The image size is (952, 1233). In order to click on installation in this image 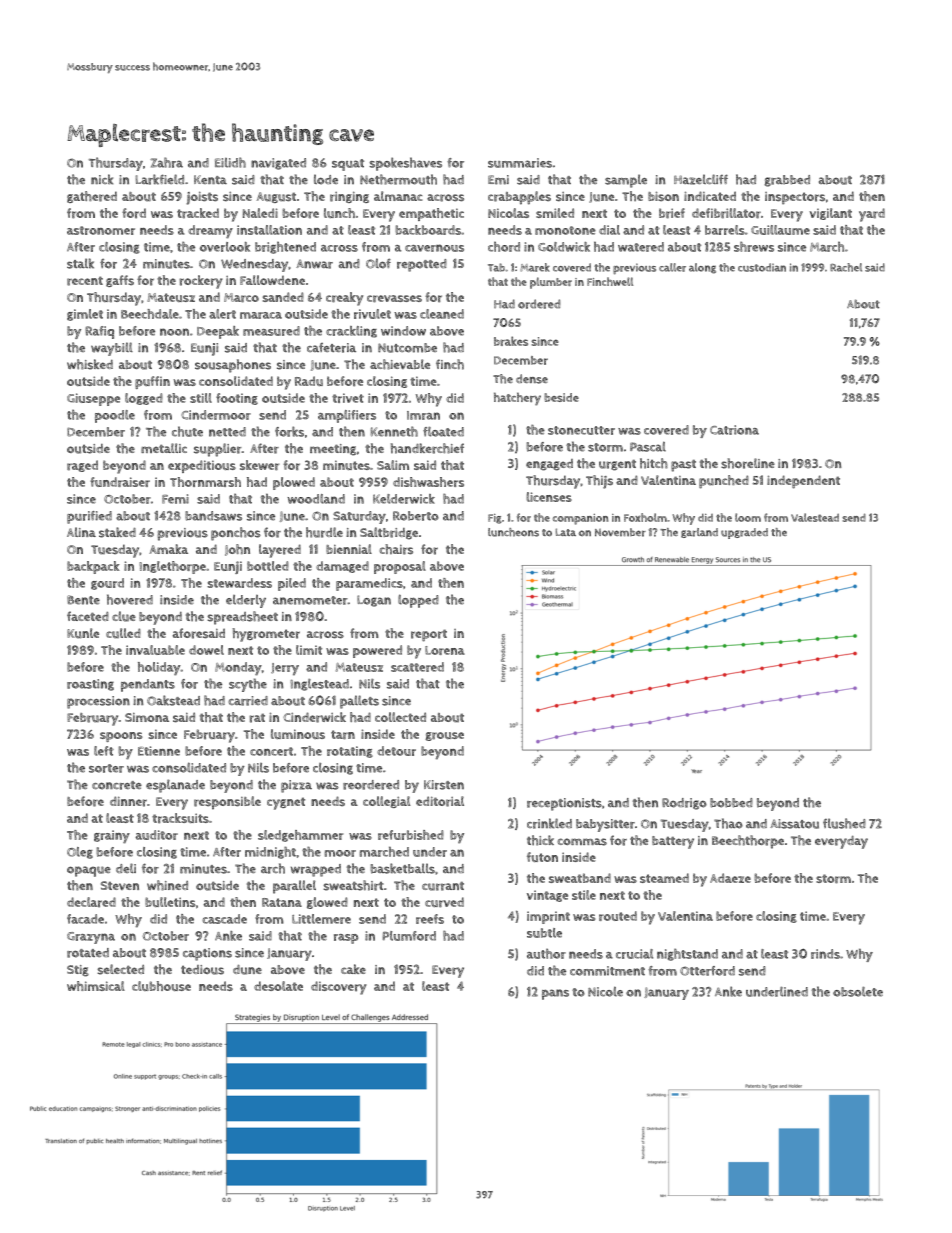, I will do `click(269, 230)`.
